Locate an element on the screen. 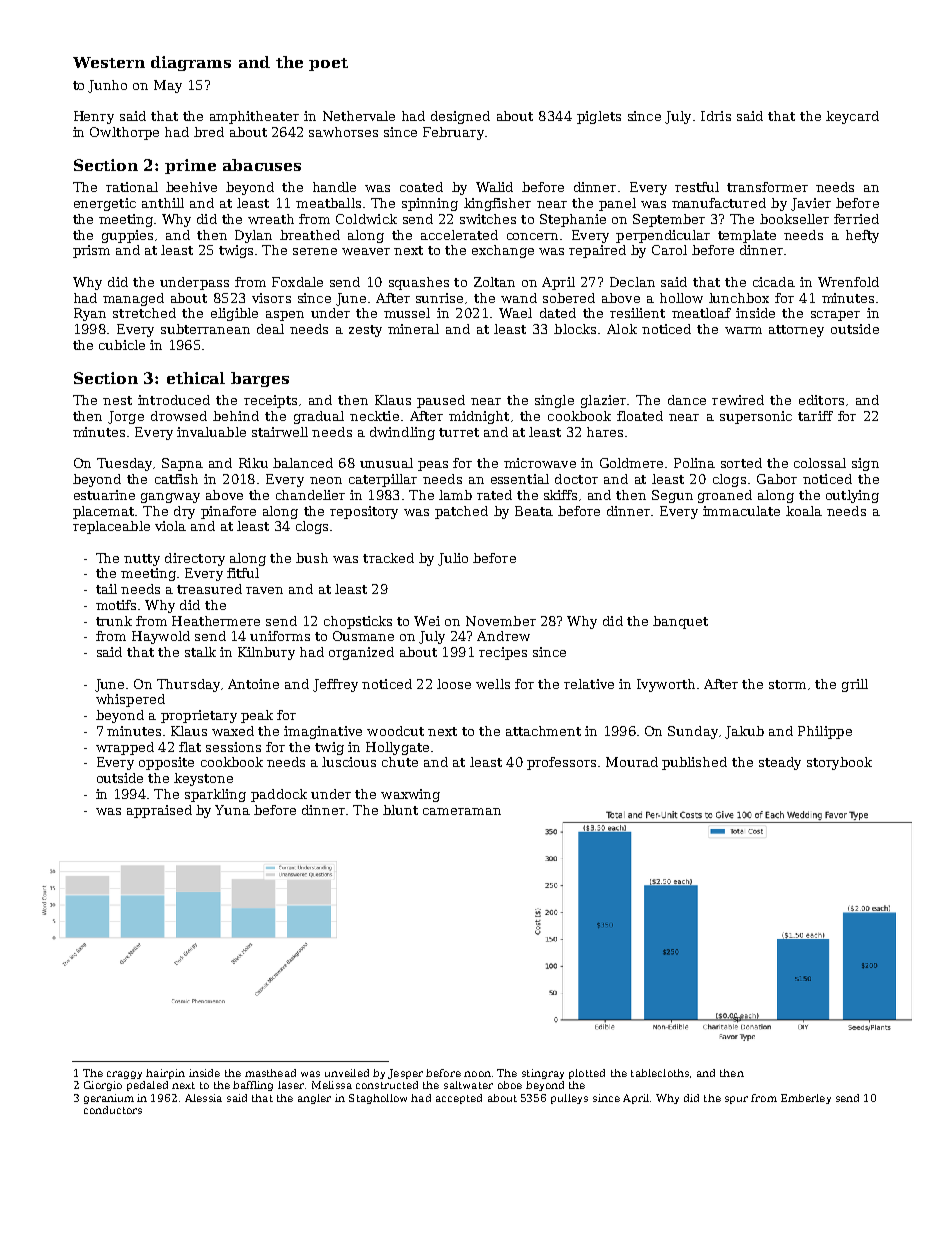 The image size is (952, 1233). blocks is located at coordinates (575, 329).
